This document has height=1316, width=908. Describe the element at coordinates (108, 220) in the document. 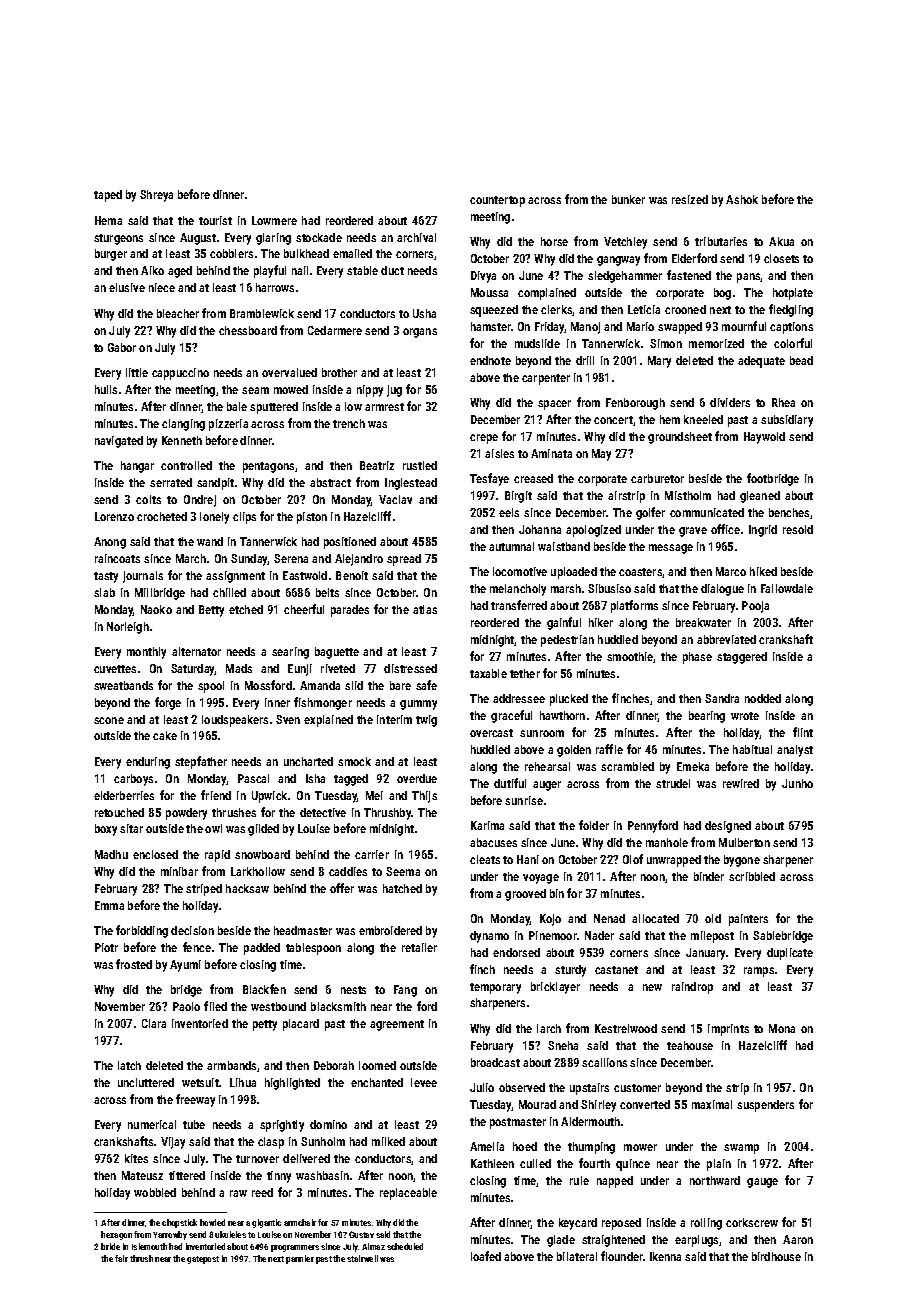

I see `Hema` at that location.
